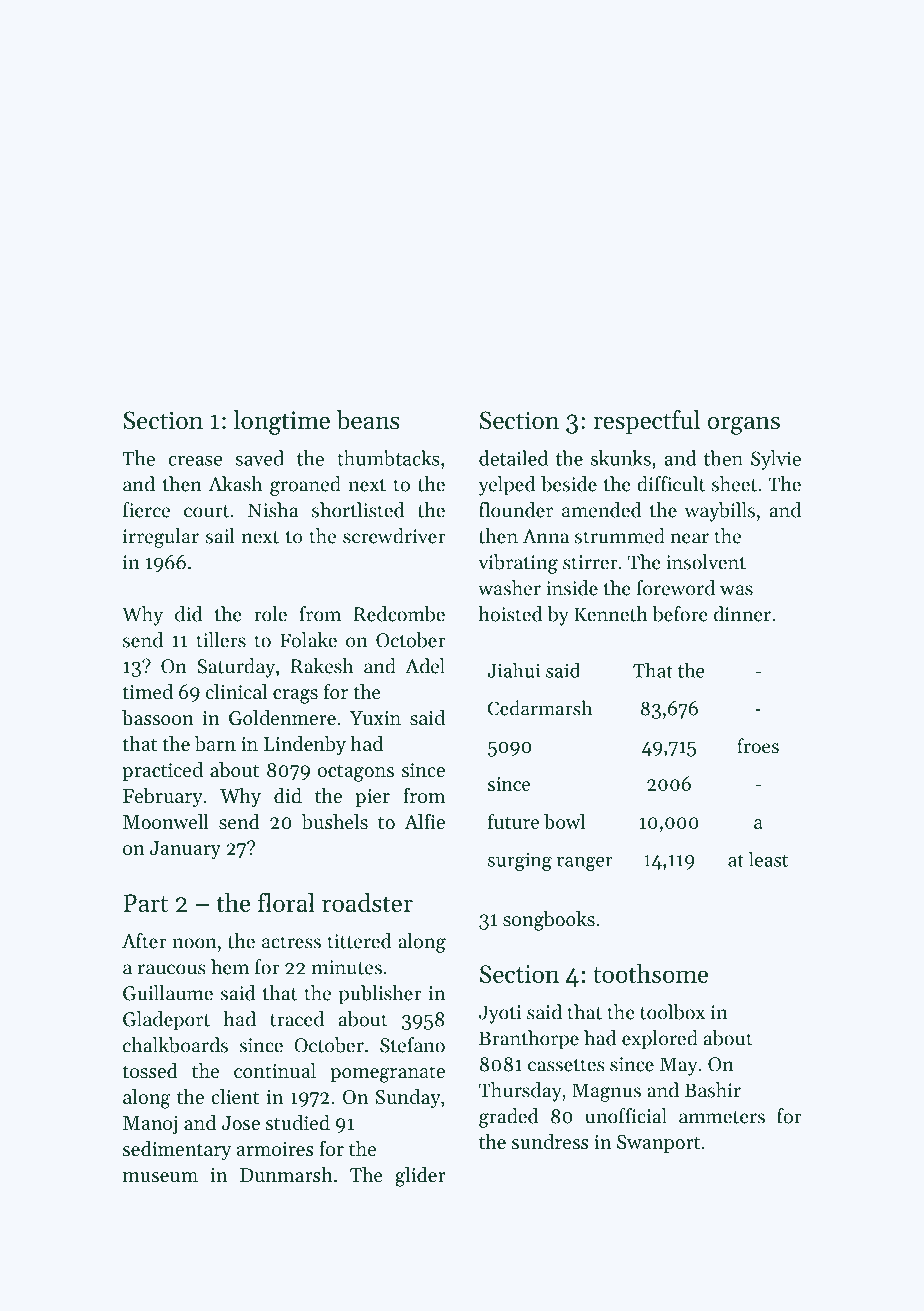 The height and width of the document is (1311, 924). Describe the element at coordinates (281, 422) in the document. I see `longtime` at that location.
